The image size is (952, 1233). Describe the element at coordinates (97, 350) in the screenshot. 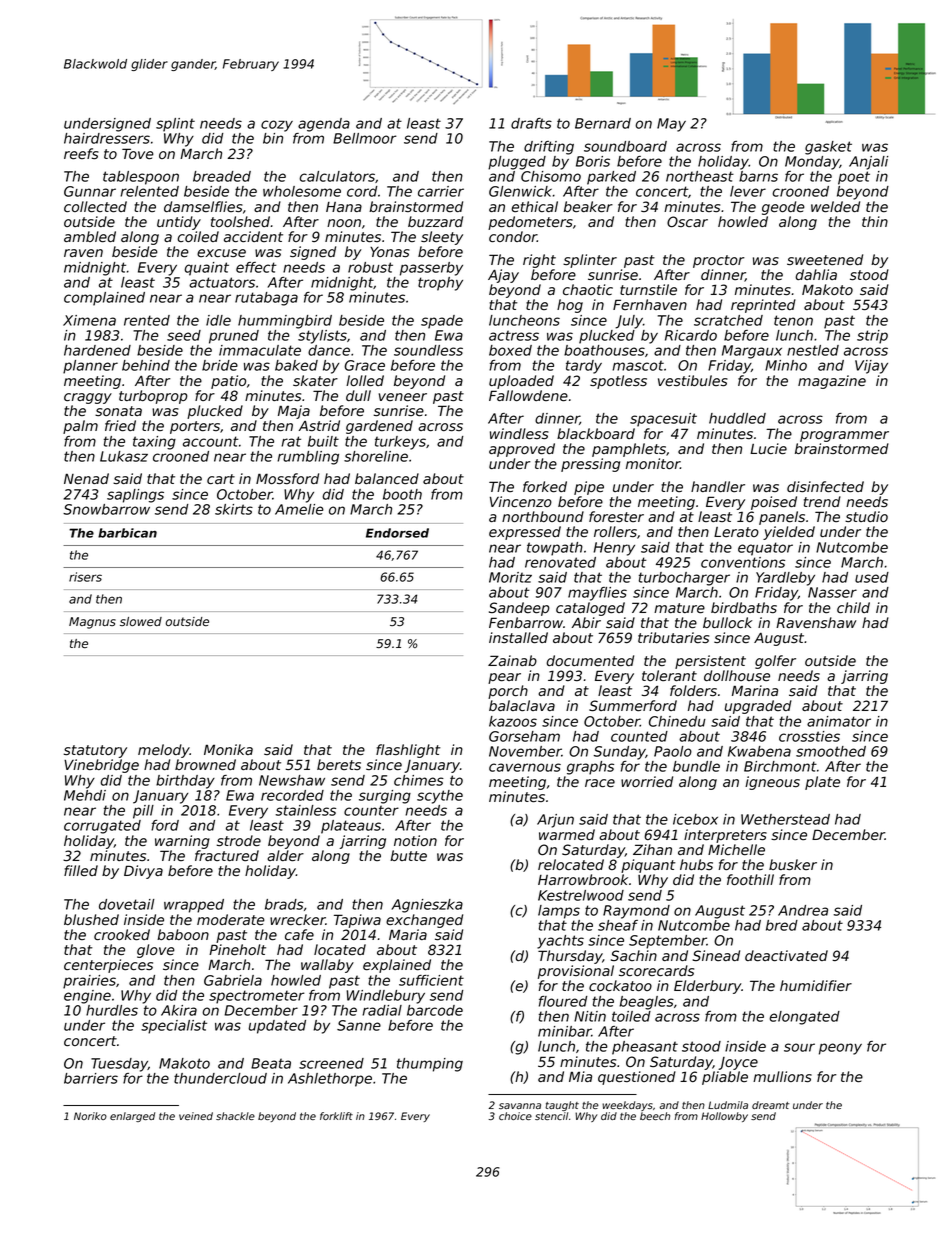

I see `hardened` at that location.
